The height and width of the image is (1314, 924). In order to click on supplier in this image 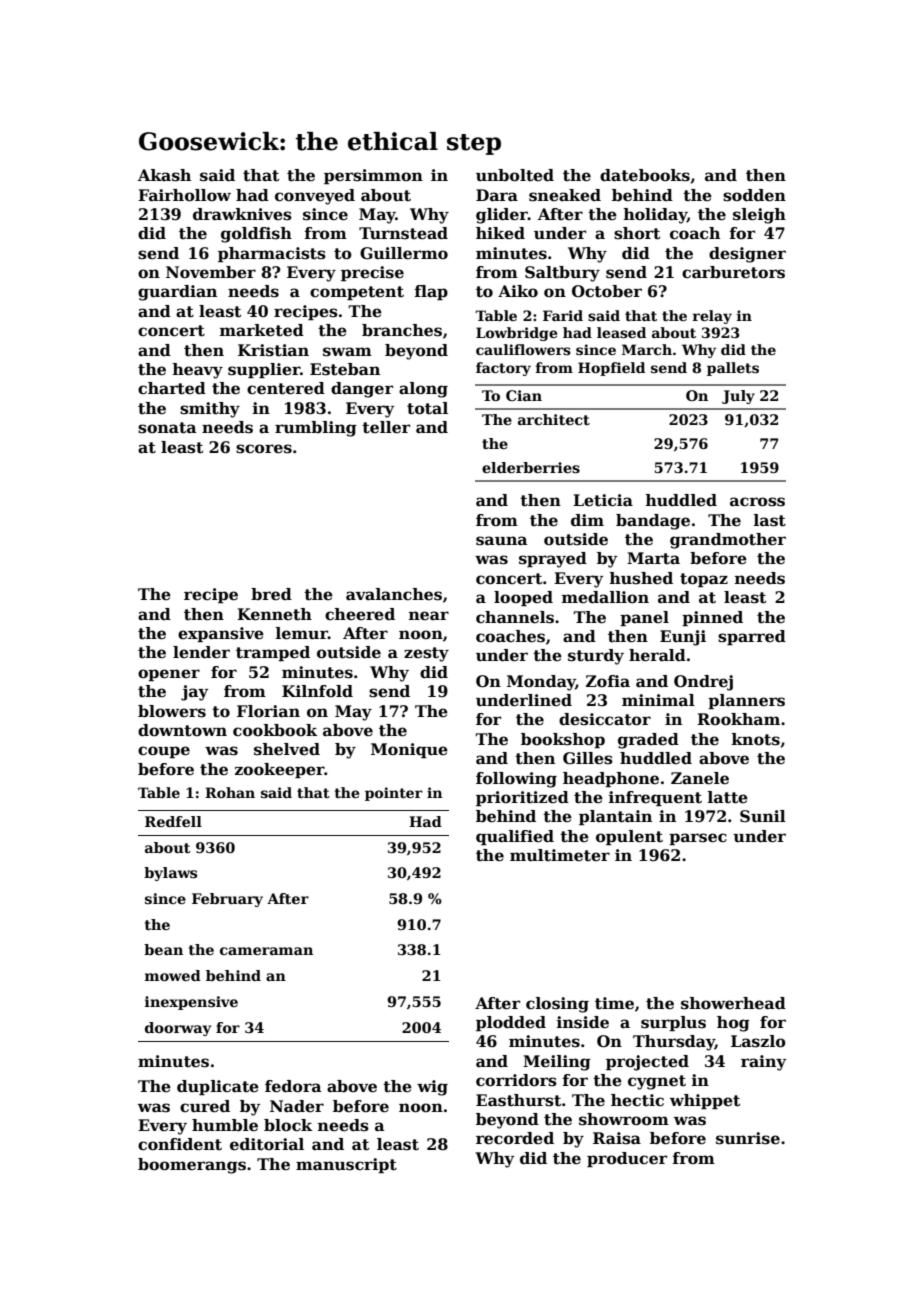, I will do `click(264, 370)`.
